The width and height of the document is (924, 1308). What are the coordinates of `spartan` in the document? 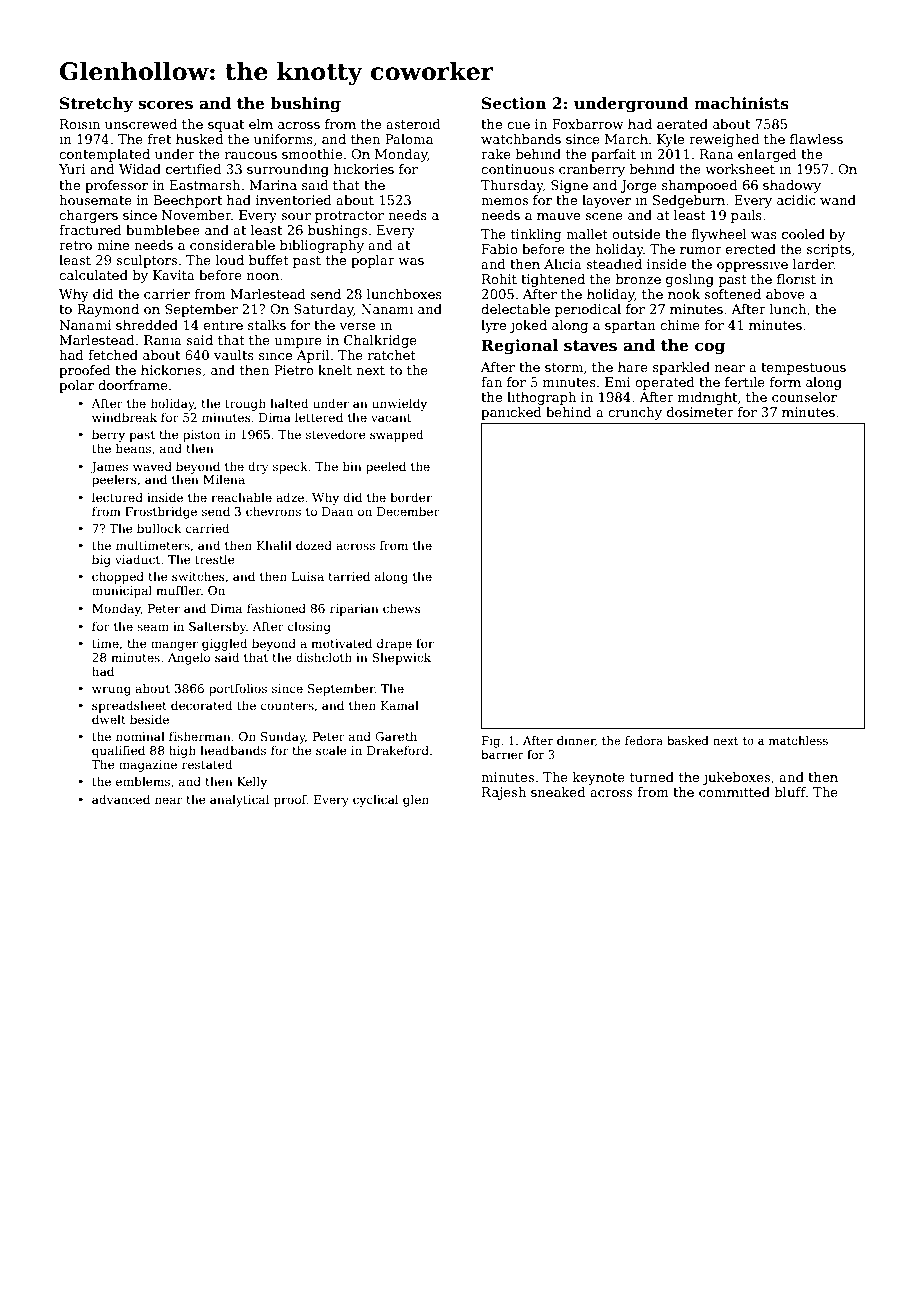 It's located at (630, 327).
